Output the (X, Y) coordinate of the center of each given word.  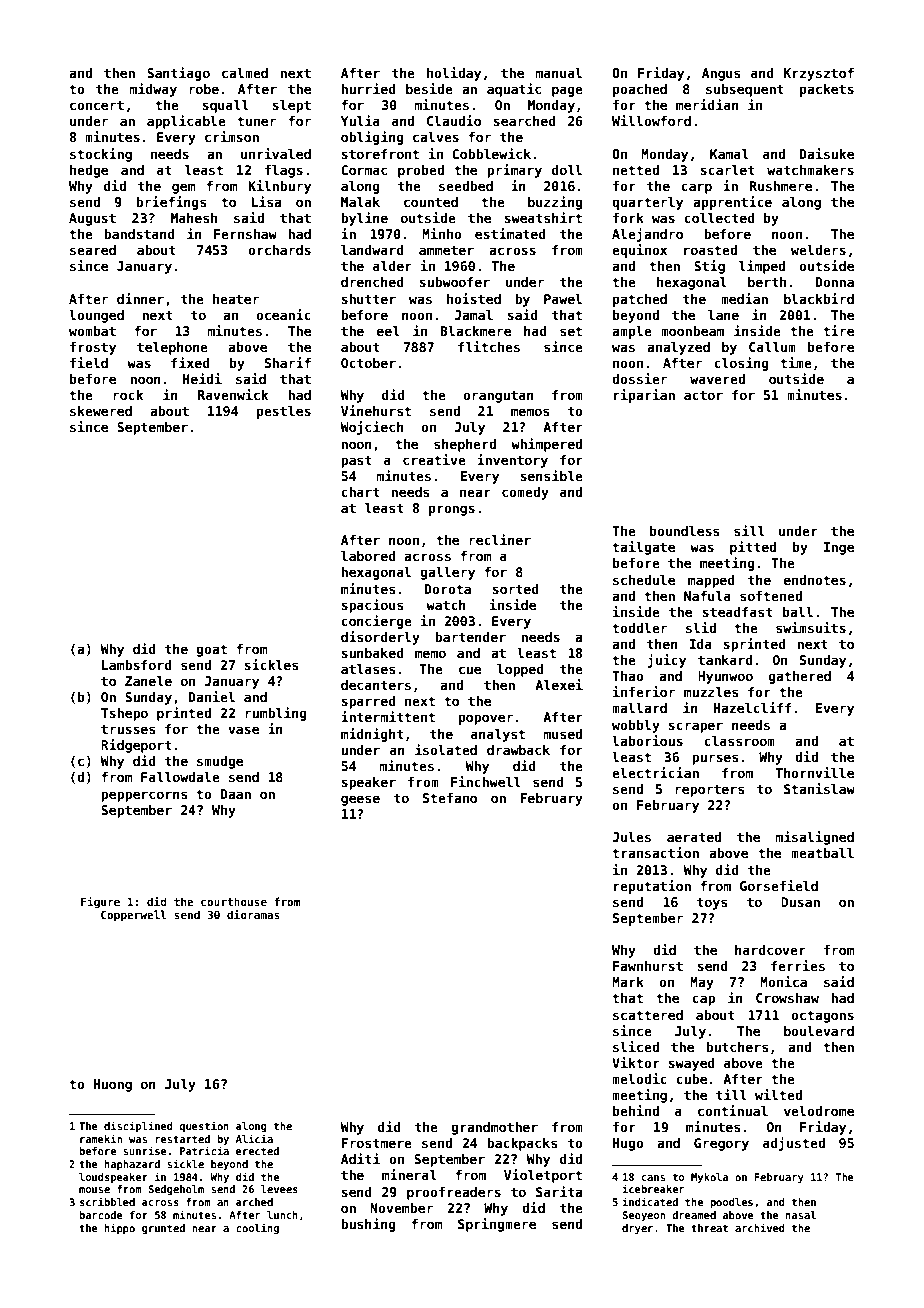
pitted (753, 548)
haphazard (132, 1165)
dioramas (253, 914)
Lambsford (137, 665)
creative (434, 459)
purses (715, 759)
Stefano (450, 798)
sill (749, 530)
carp (696, 188)
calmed (245, 73)
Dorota (448, 589)
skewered (101, 411)
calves (436, 137)
